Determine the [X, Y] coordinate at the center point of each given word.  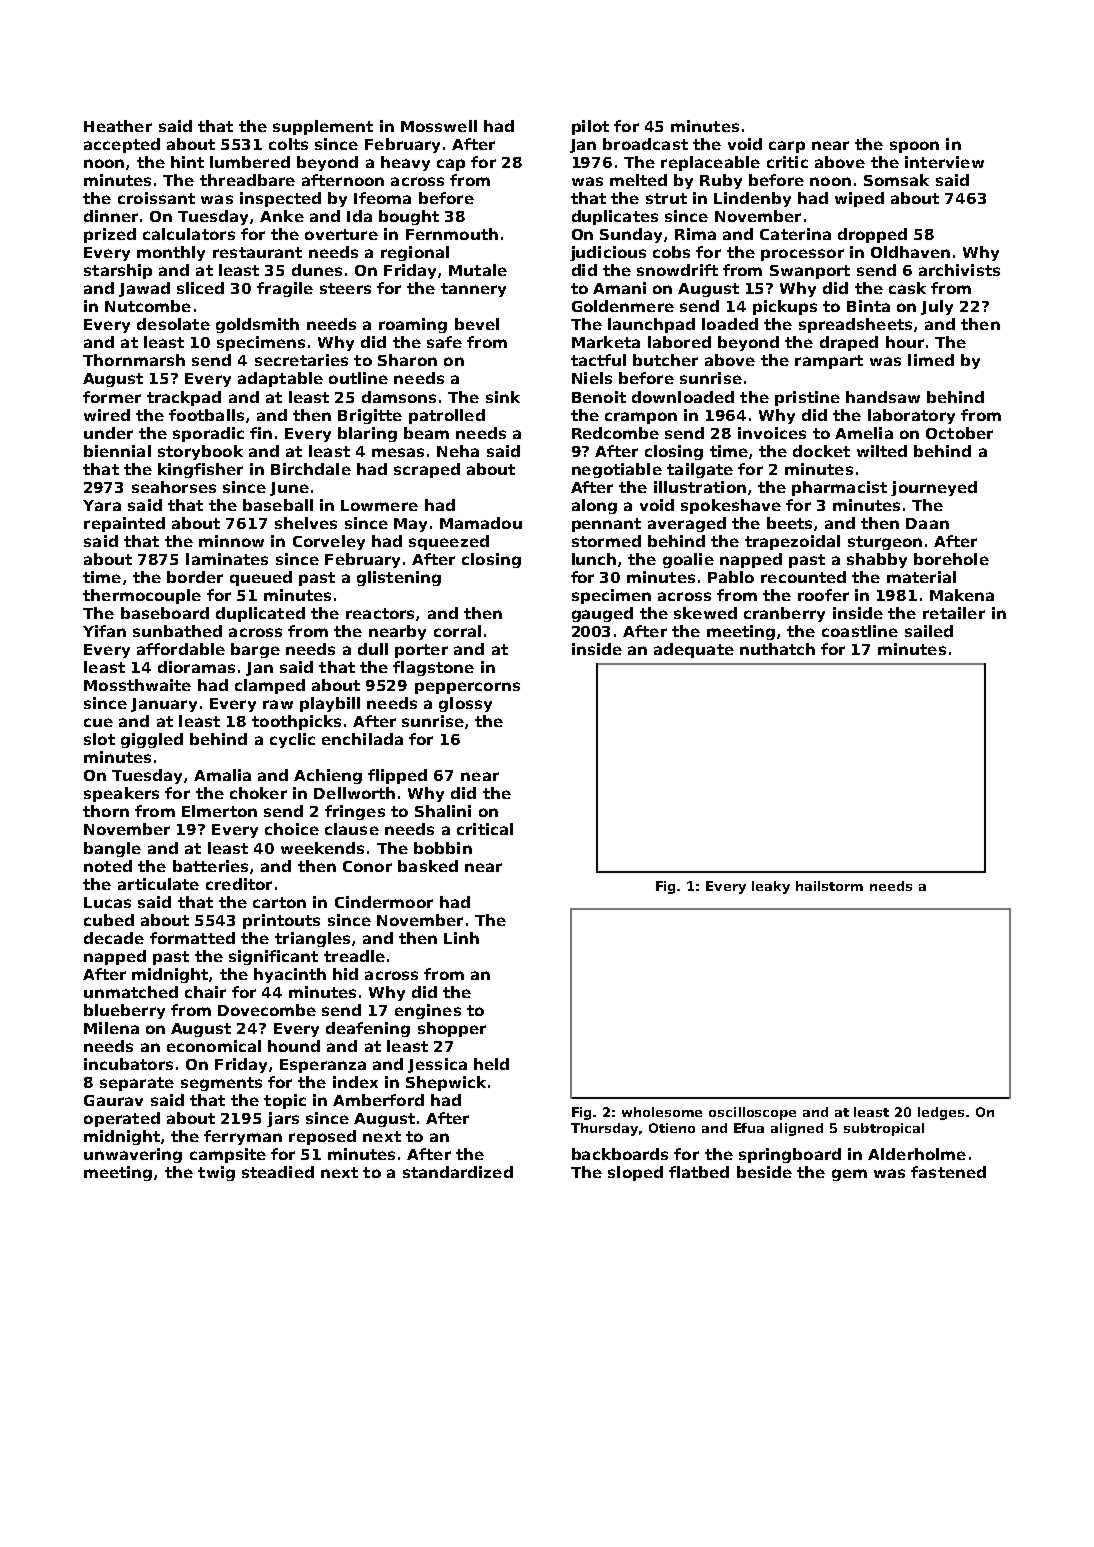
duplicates [615, 217]
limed [931, 360]
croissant [156, 198]
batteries [210, 866]
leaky [771, 887]
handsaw [883, 397]
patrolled [447, 416]
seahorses [174, 487]
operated [122, 1119]
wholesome [662, 1112]
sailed [929, 631]
